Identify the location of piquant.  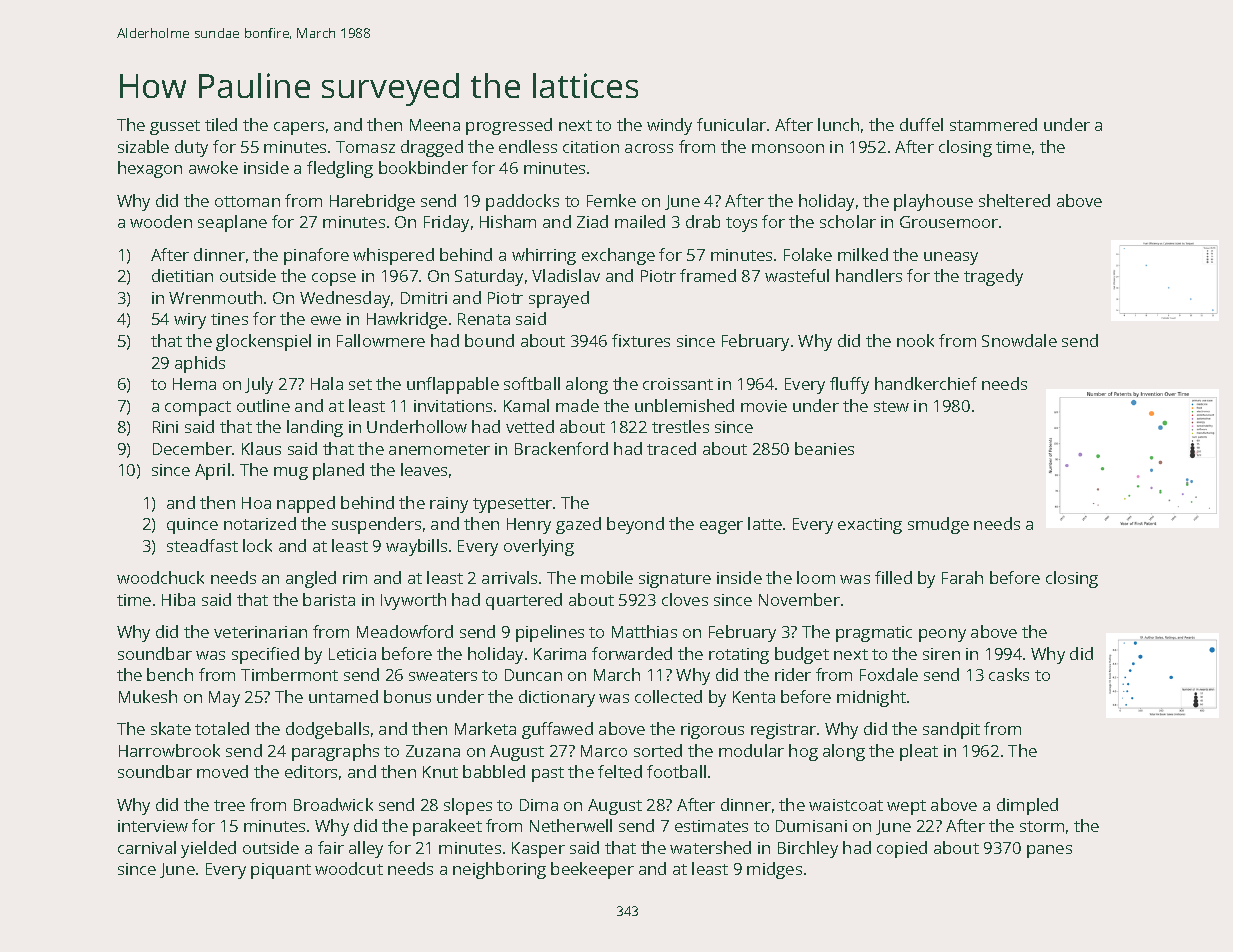
(281, 871).
